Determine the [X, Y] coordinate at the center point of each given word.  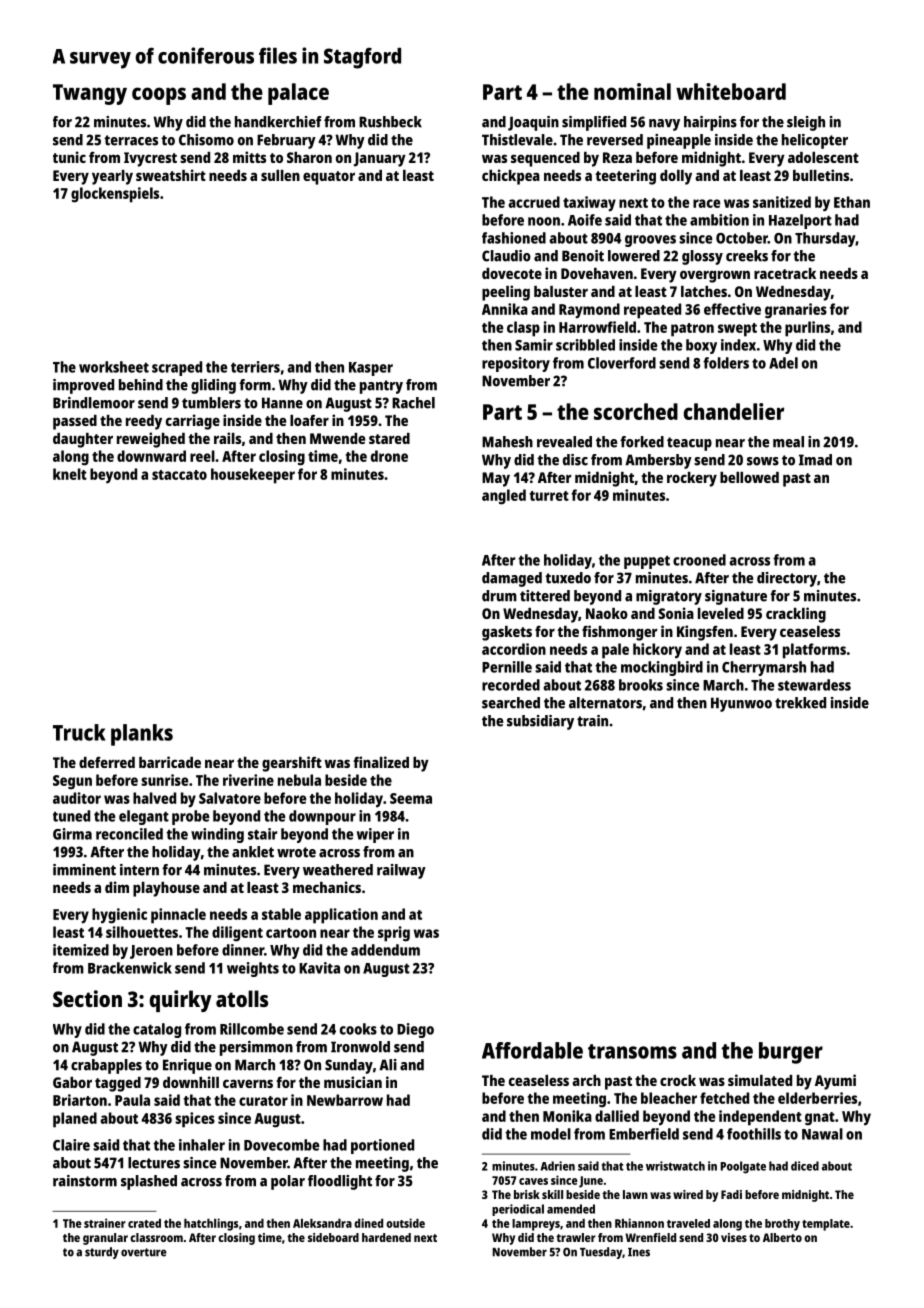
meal [788, 442]
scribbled [585, 345]
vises [734, 1237]
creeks [747, 256]
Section [87, 998]
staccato [179, 475]
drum [499, 596]
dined [368, 1223]
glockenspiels [115, 195]
